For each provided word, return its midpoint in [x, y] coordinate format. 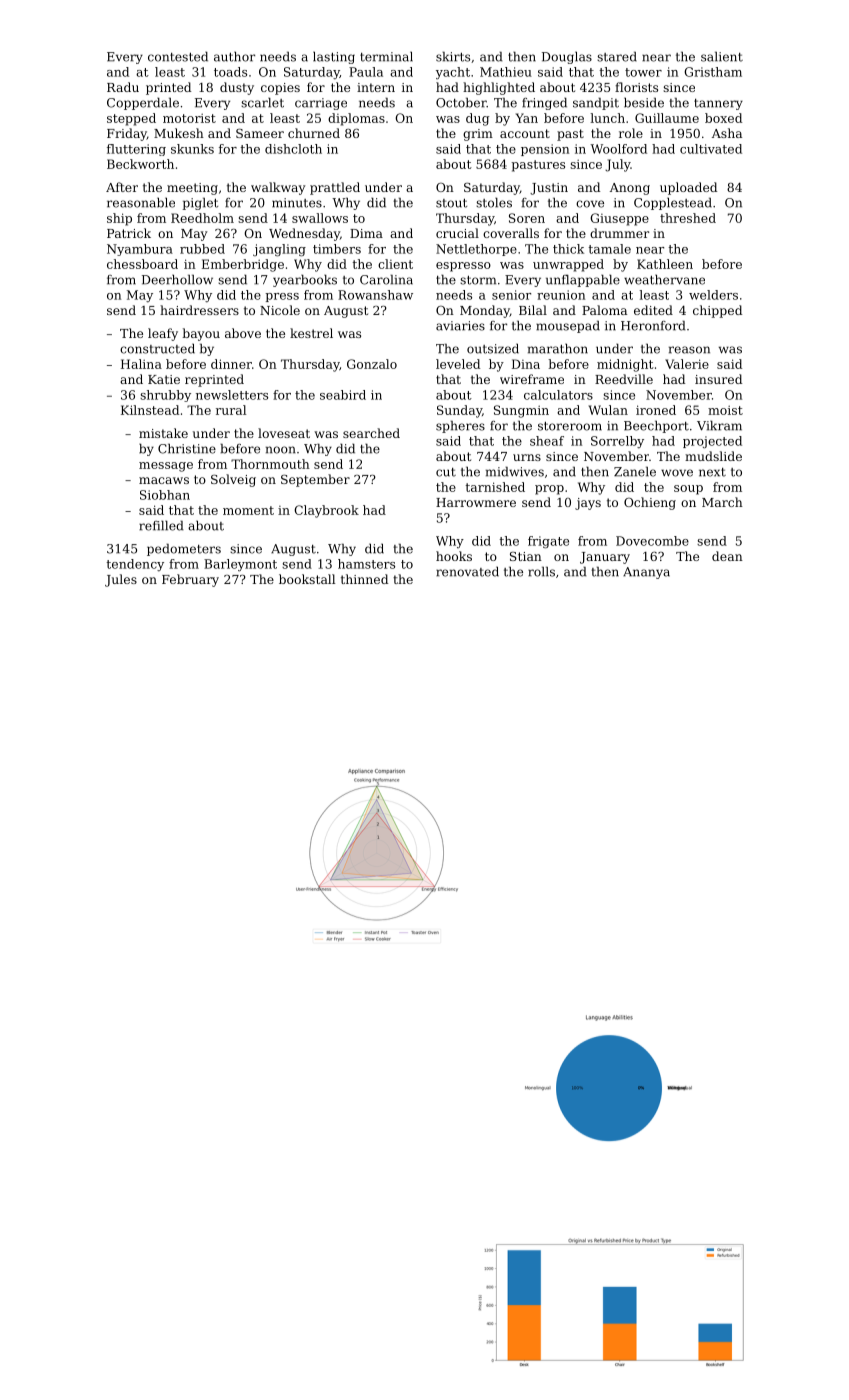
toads [230, 72]
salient [722, 56]
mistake [163, 433]
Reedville [624, 379]
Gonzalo [372, 364]
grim [478, 135]
